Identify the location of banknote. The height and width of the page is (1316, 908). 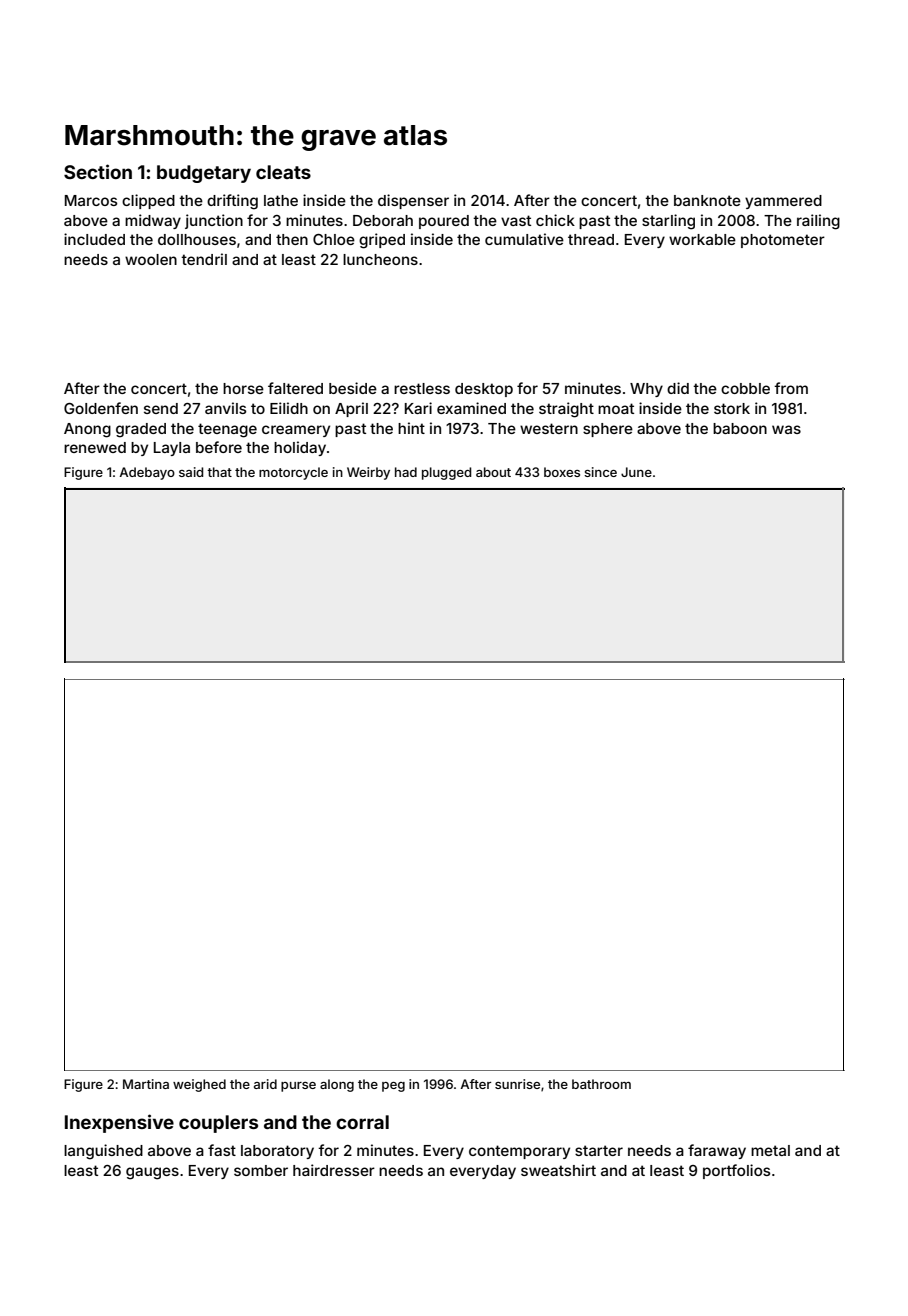
(707, 200).
